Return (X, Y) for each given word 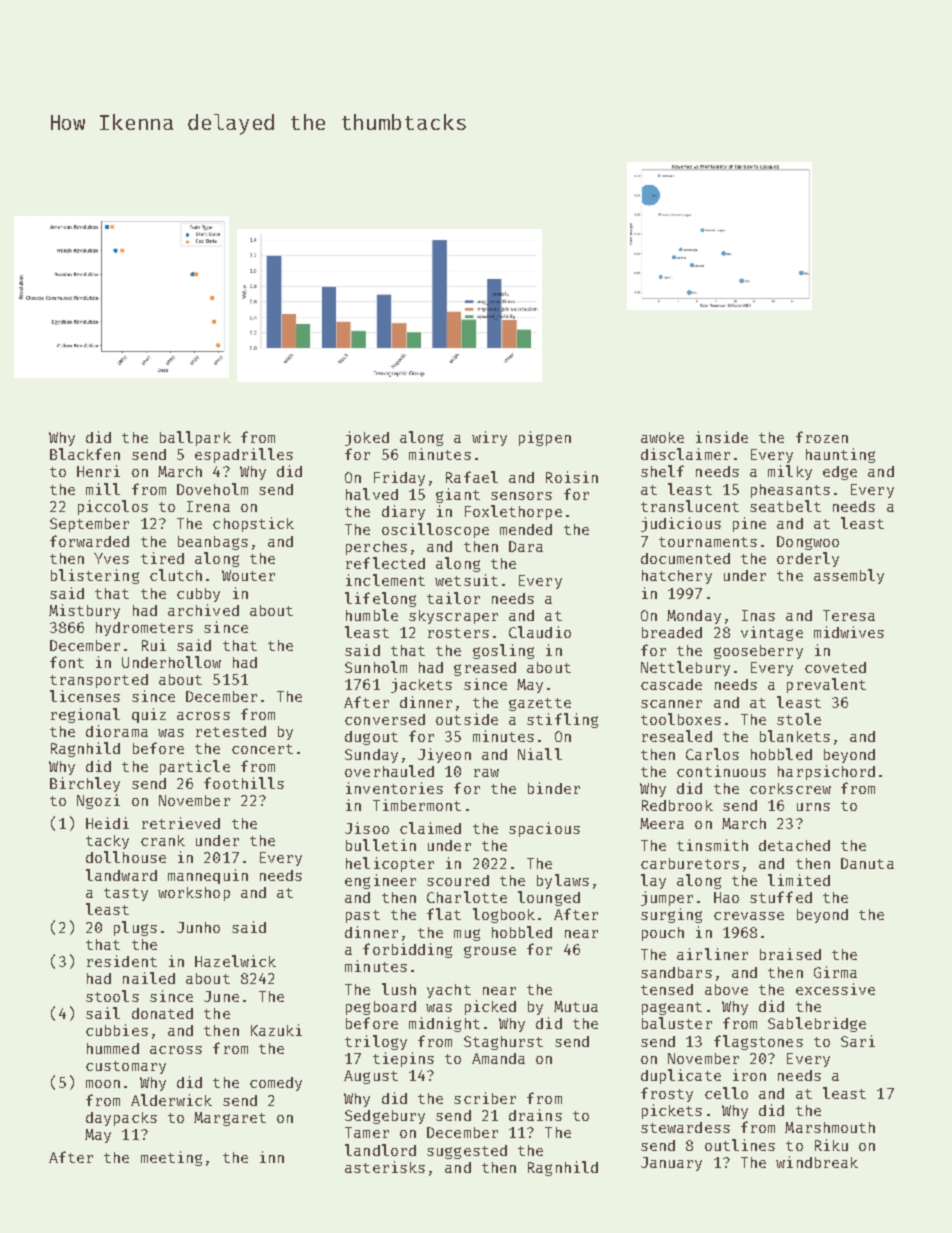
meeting (171, 1158)
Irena (208, 506)
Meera (662, 823)
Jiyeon (444, 755)
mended (526, 529)
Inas (758, 615)
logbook (504, 915)
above (726, 989)
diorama (117, 731)
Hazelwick (235, 961)
